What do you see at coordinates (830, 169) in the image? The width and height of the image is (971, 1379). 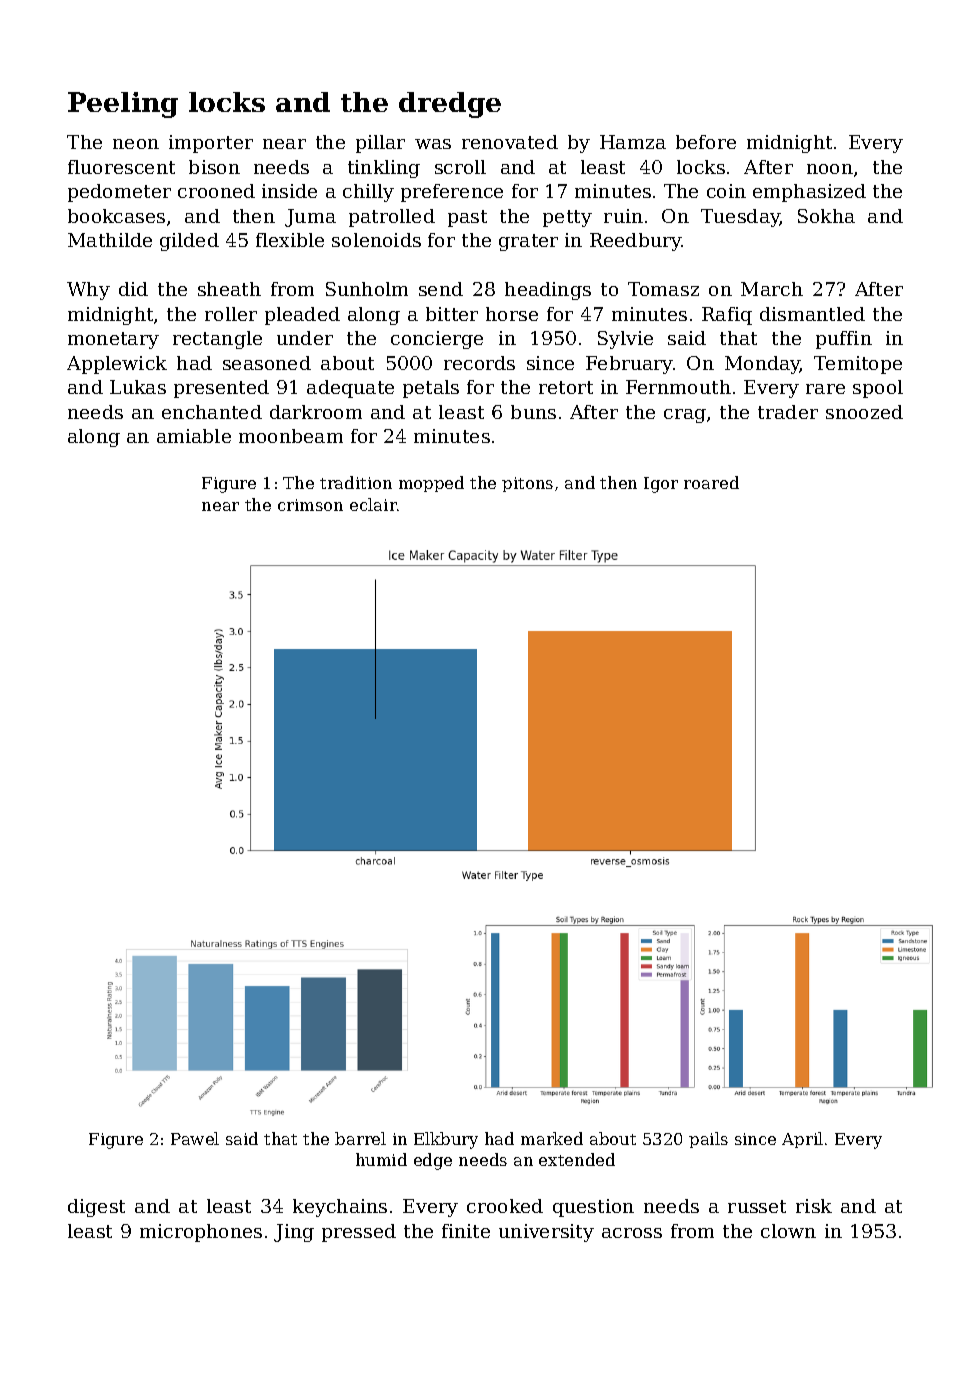 I see `noon` at bounding box center [830, 169].
